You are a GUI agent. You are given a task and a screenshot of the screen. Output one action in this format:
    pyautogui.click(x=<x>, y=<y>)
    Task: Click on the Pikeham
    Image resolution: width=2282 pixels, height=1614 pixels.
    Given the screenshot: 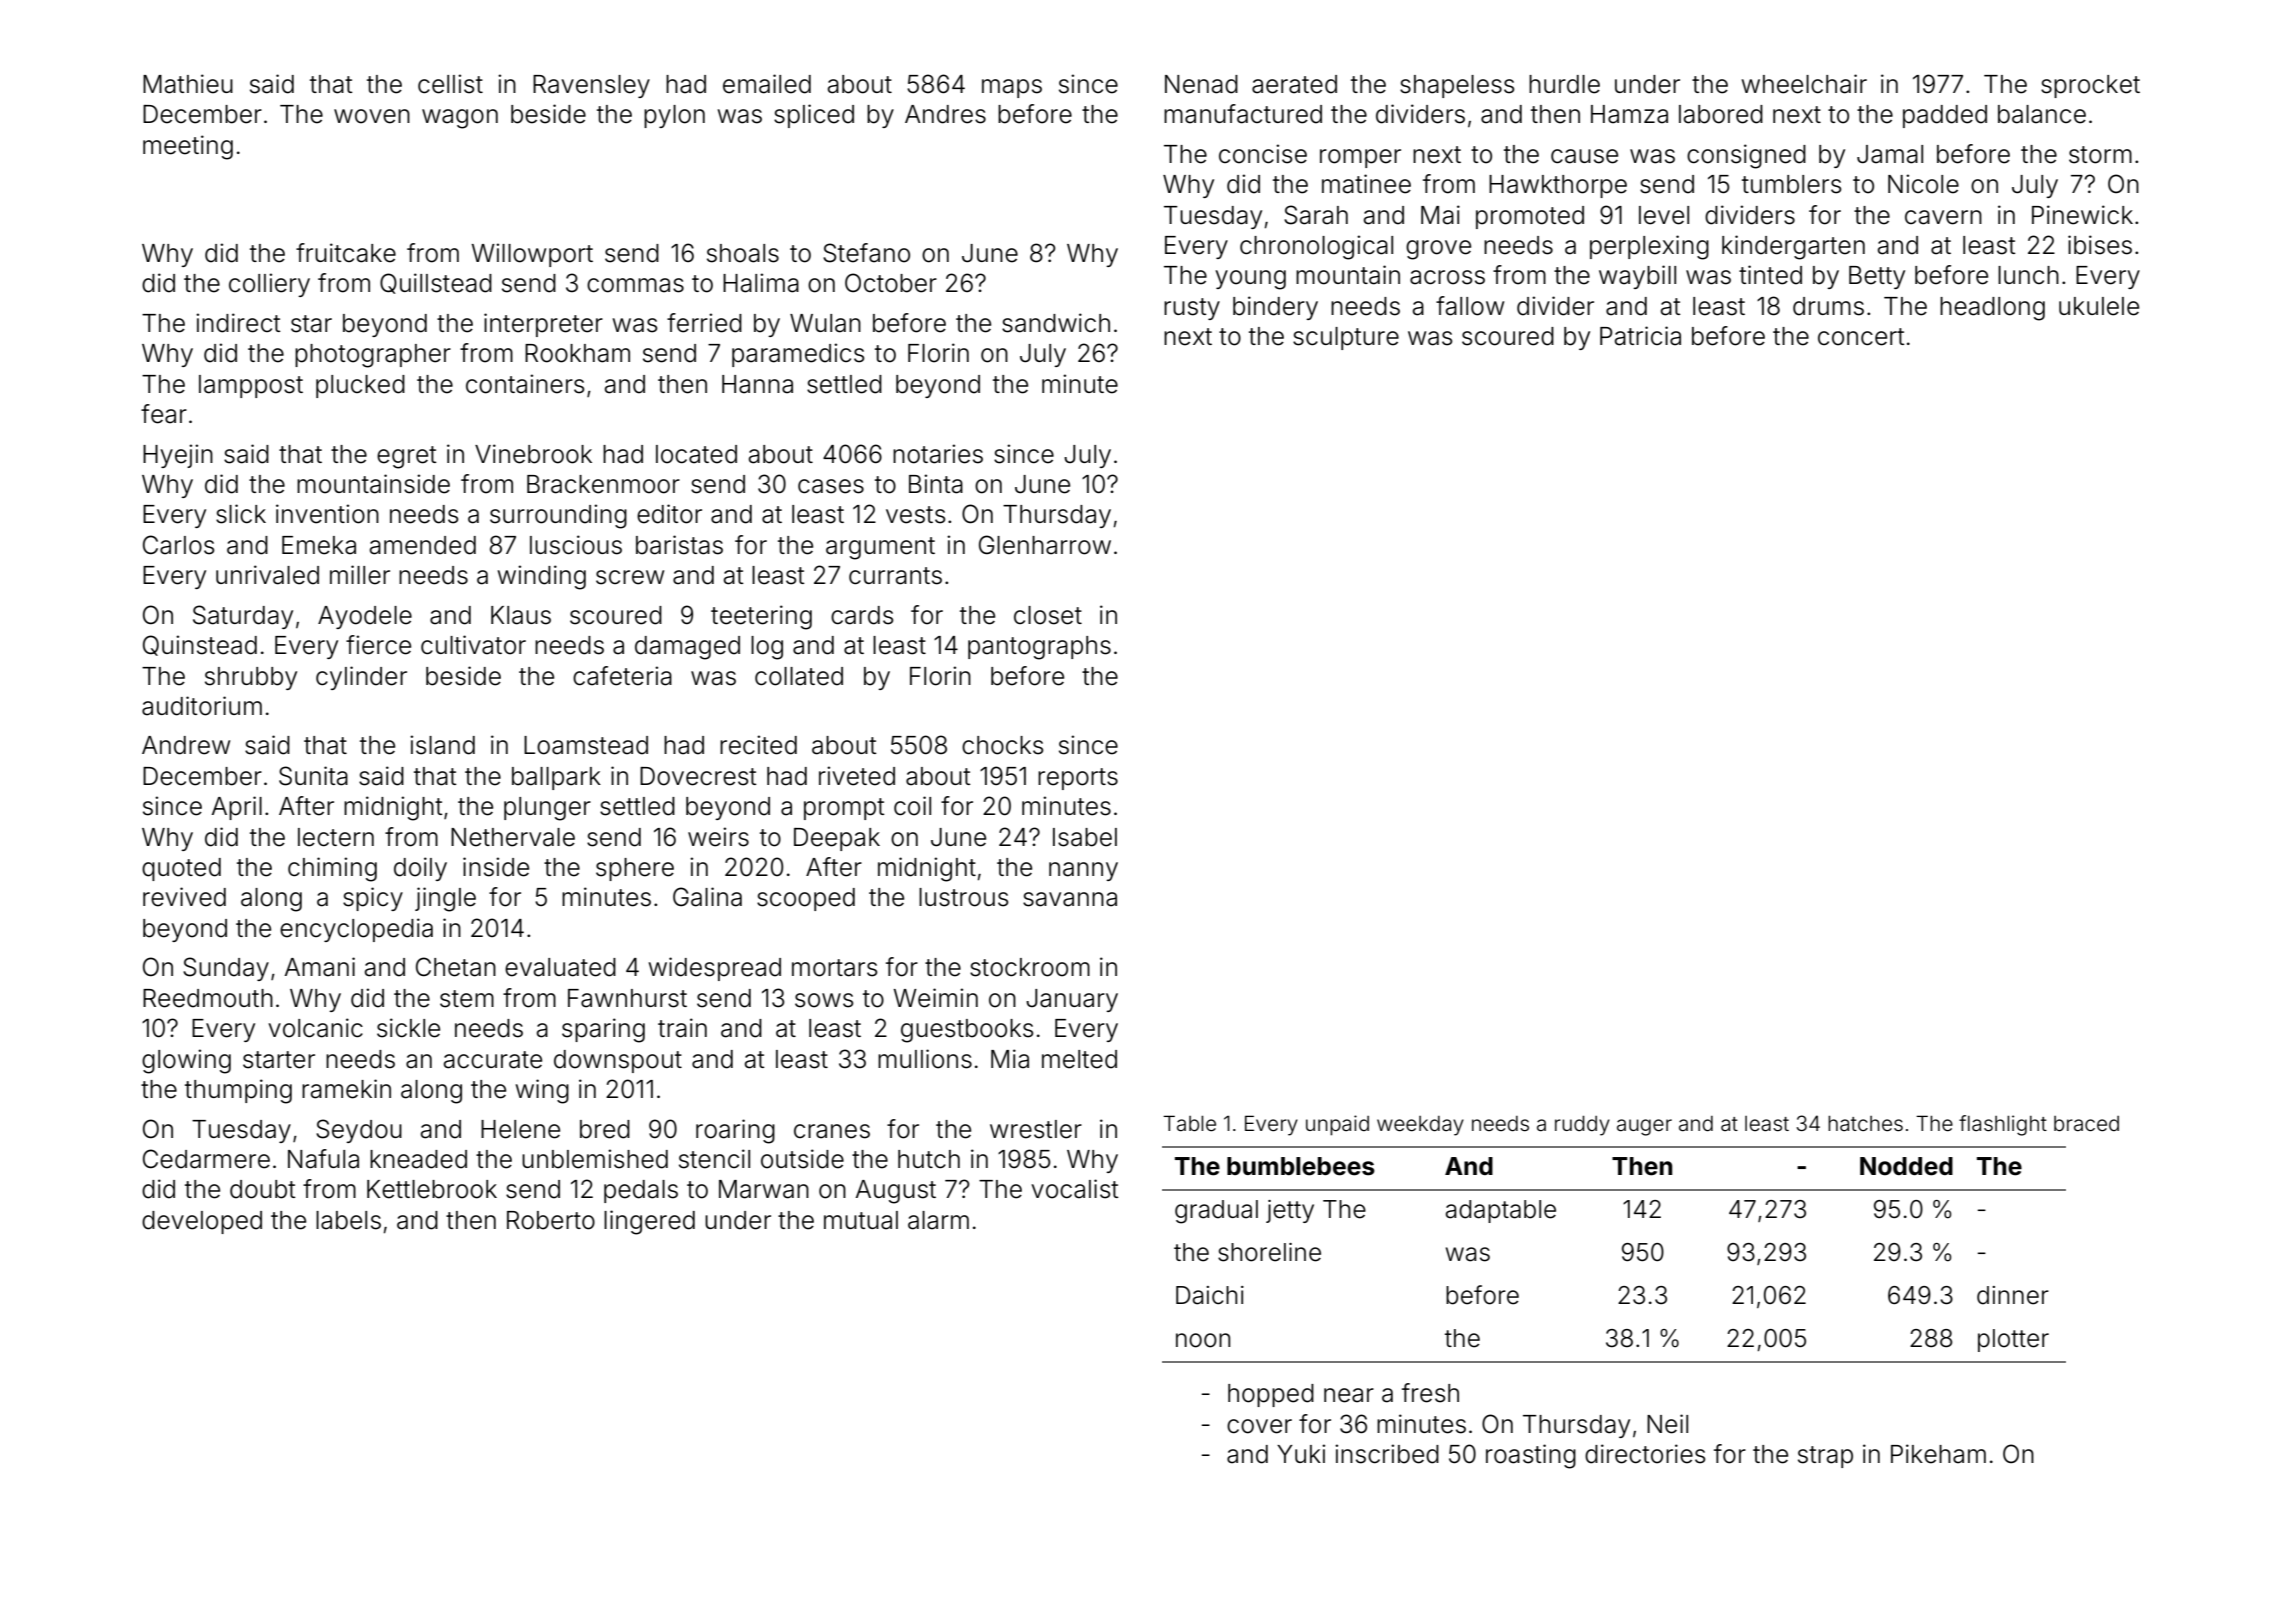 What is the action you would take?
    pyautogui.click(x=1938, y=1454)
